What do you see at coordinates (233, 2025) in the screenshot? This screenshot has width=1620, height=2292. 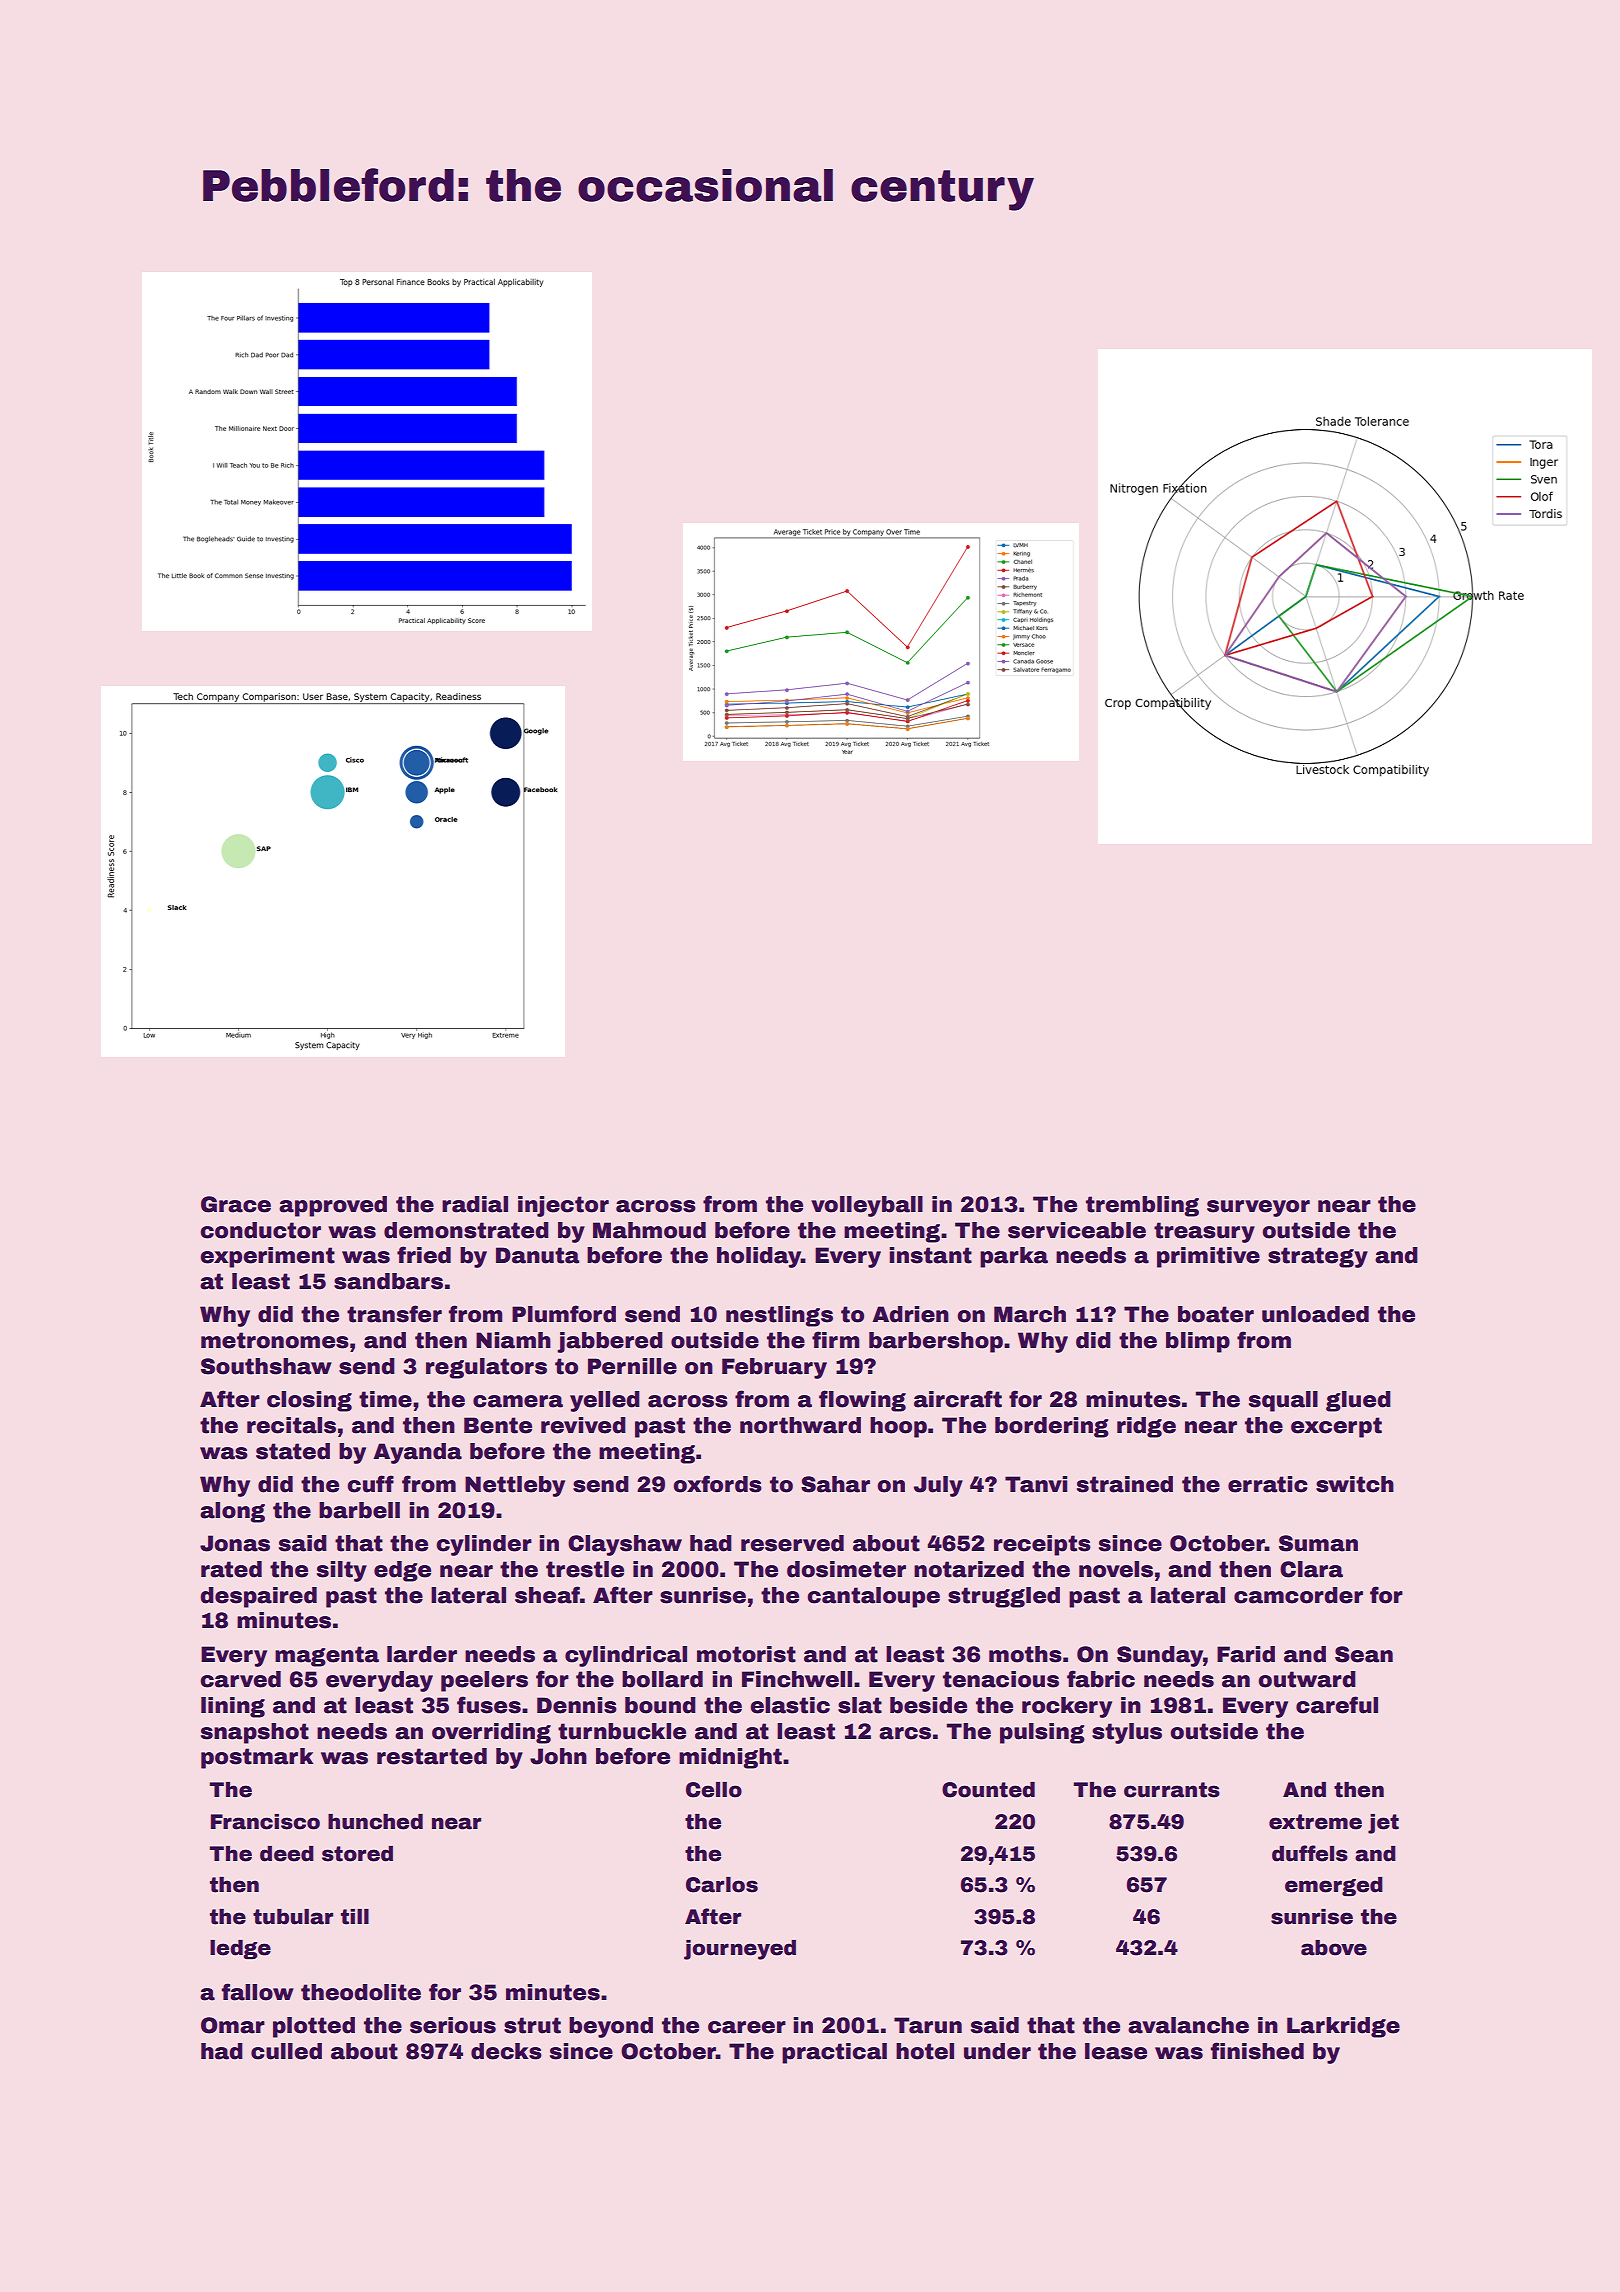 I see `Omar` at bounding box center [233, 2025].
